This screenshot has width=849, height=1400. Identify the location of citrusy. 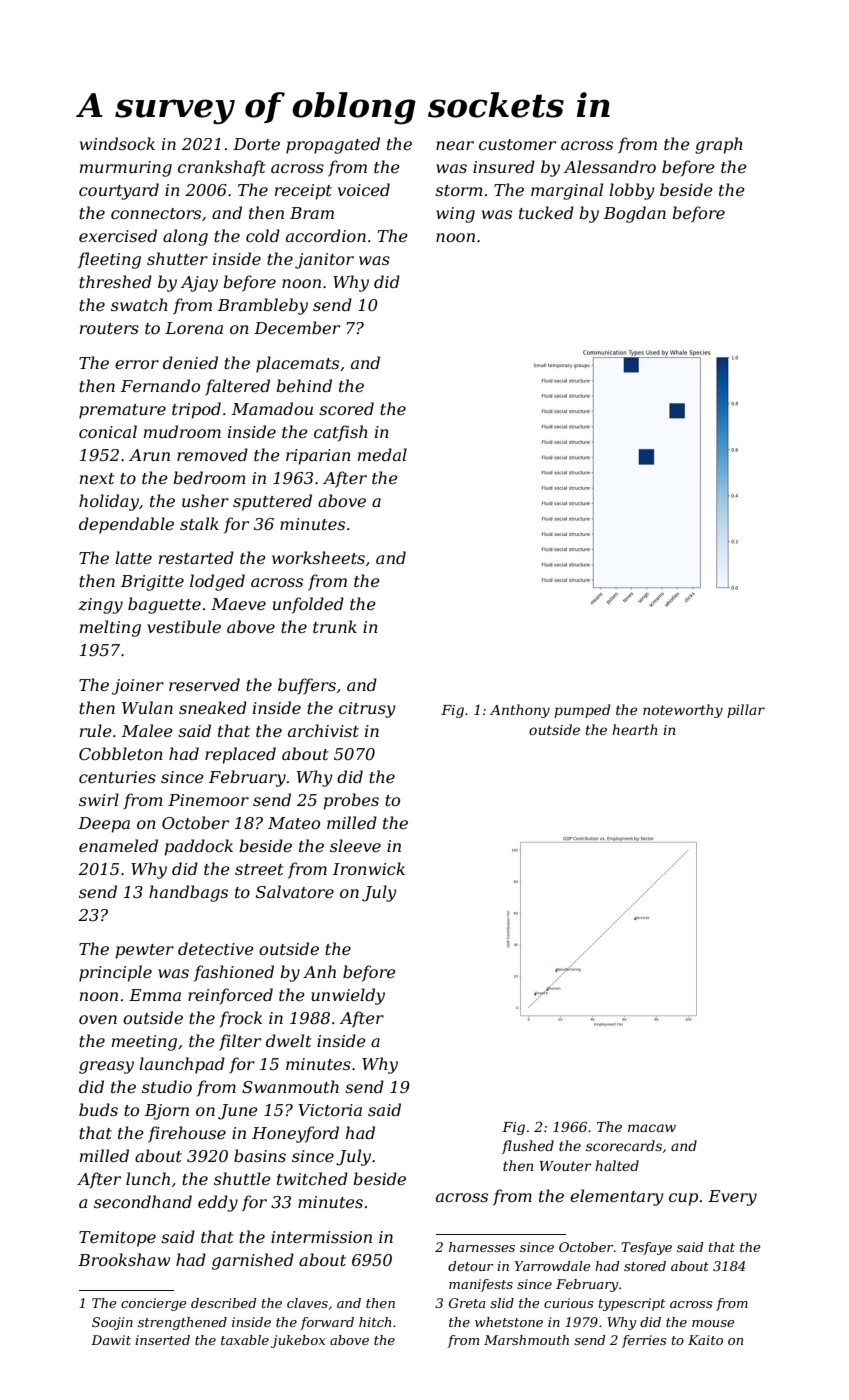
(367, 710).
